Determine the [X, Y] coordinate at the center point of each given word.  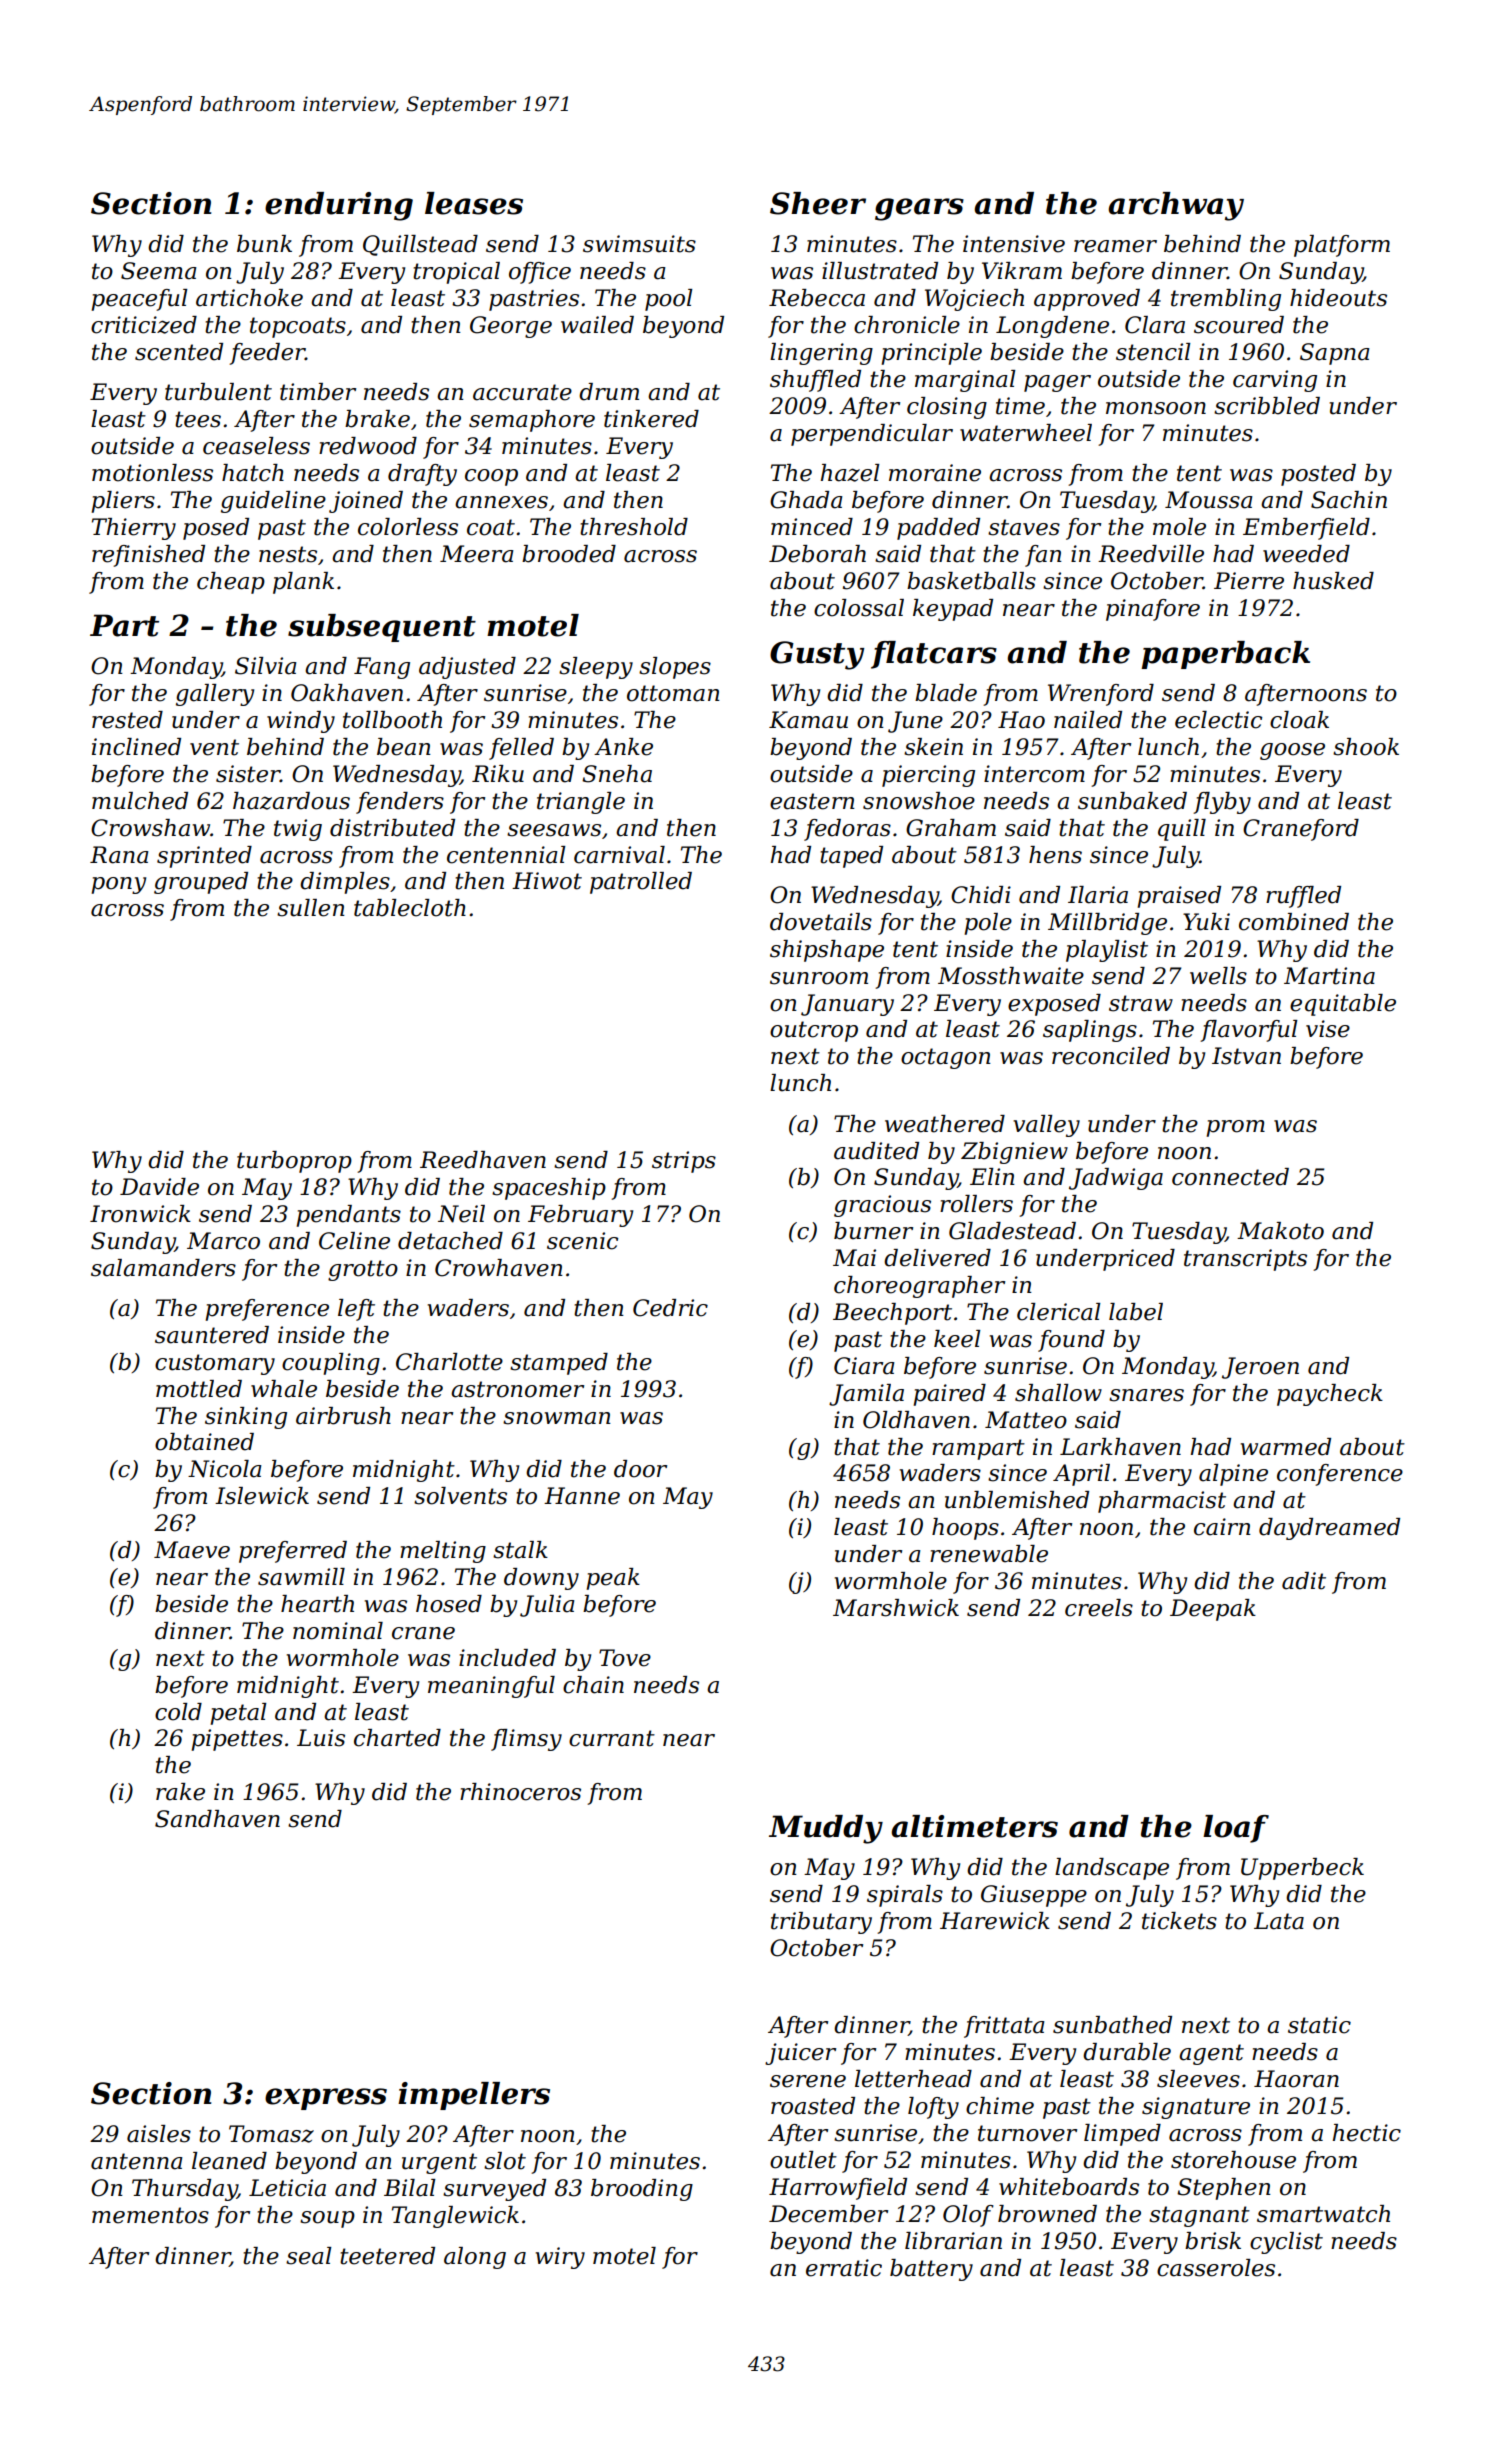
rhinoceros [520, 1792]
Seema [159, 271]
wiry [560, 2258]
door [640, 1469]
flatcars [934, 655]
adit [1304, 1581]
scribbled [1267, 406]
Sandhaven [217, 1819]
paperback [1225, 655]
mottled [199, 1389]
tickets [1179, 1921]
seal [309, 2256]
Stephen [1224, 2189]
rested [127, 720]
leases [474, 203]
